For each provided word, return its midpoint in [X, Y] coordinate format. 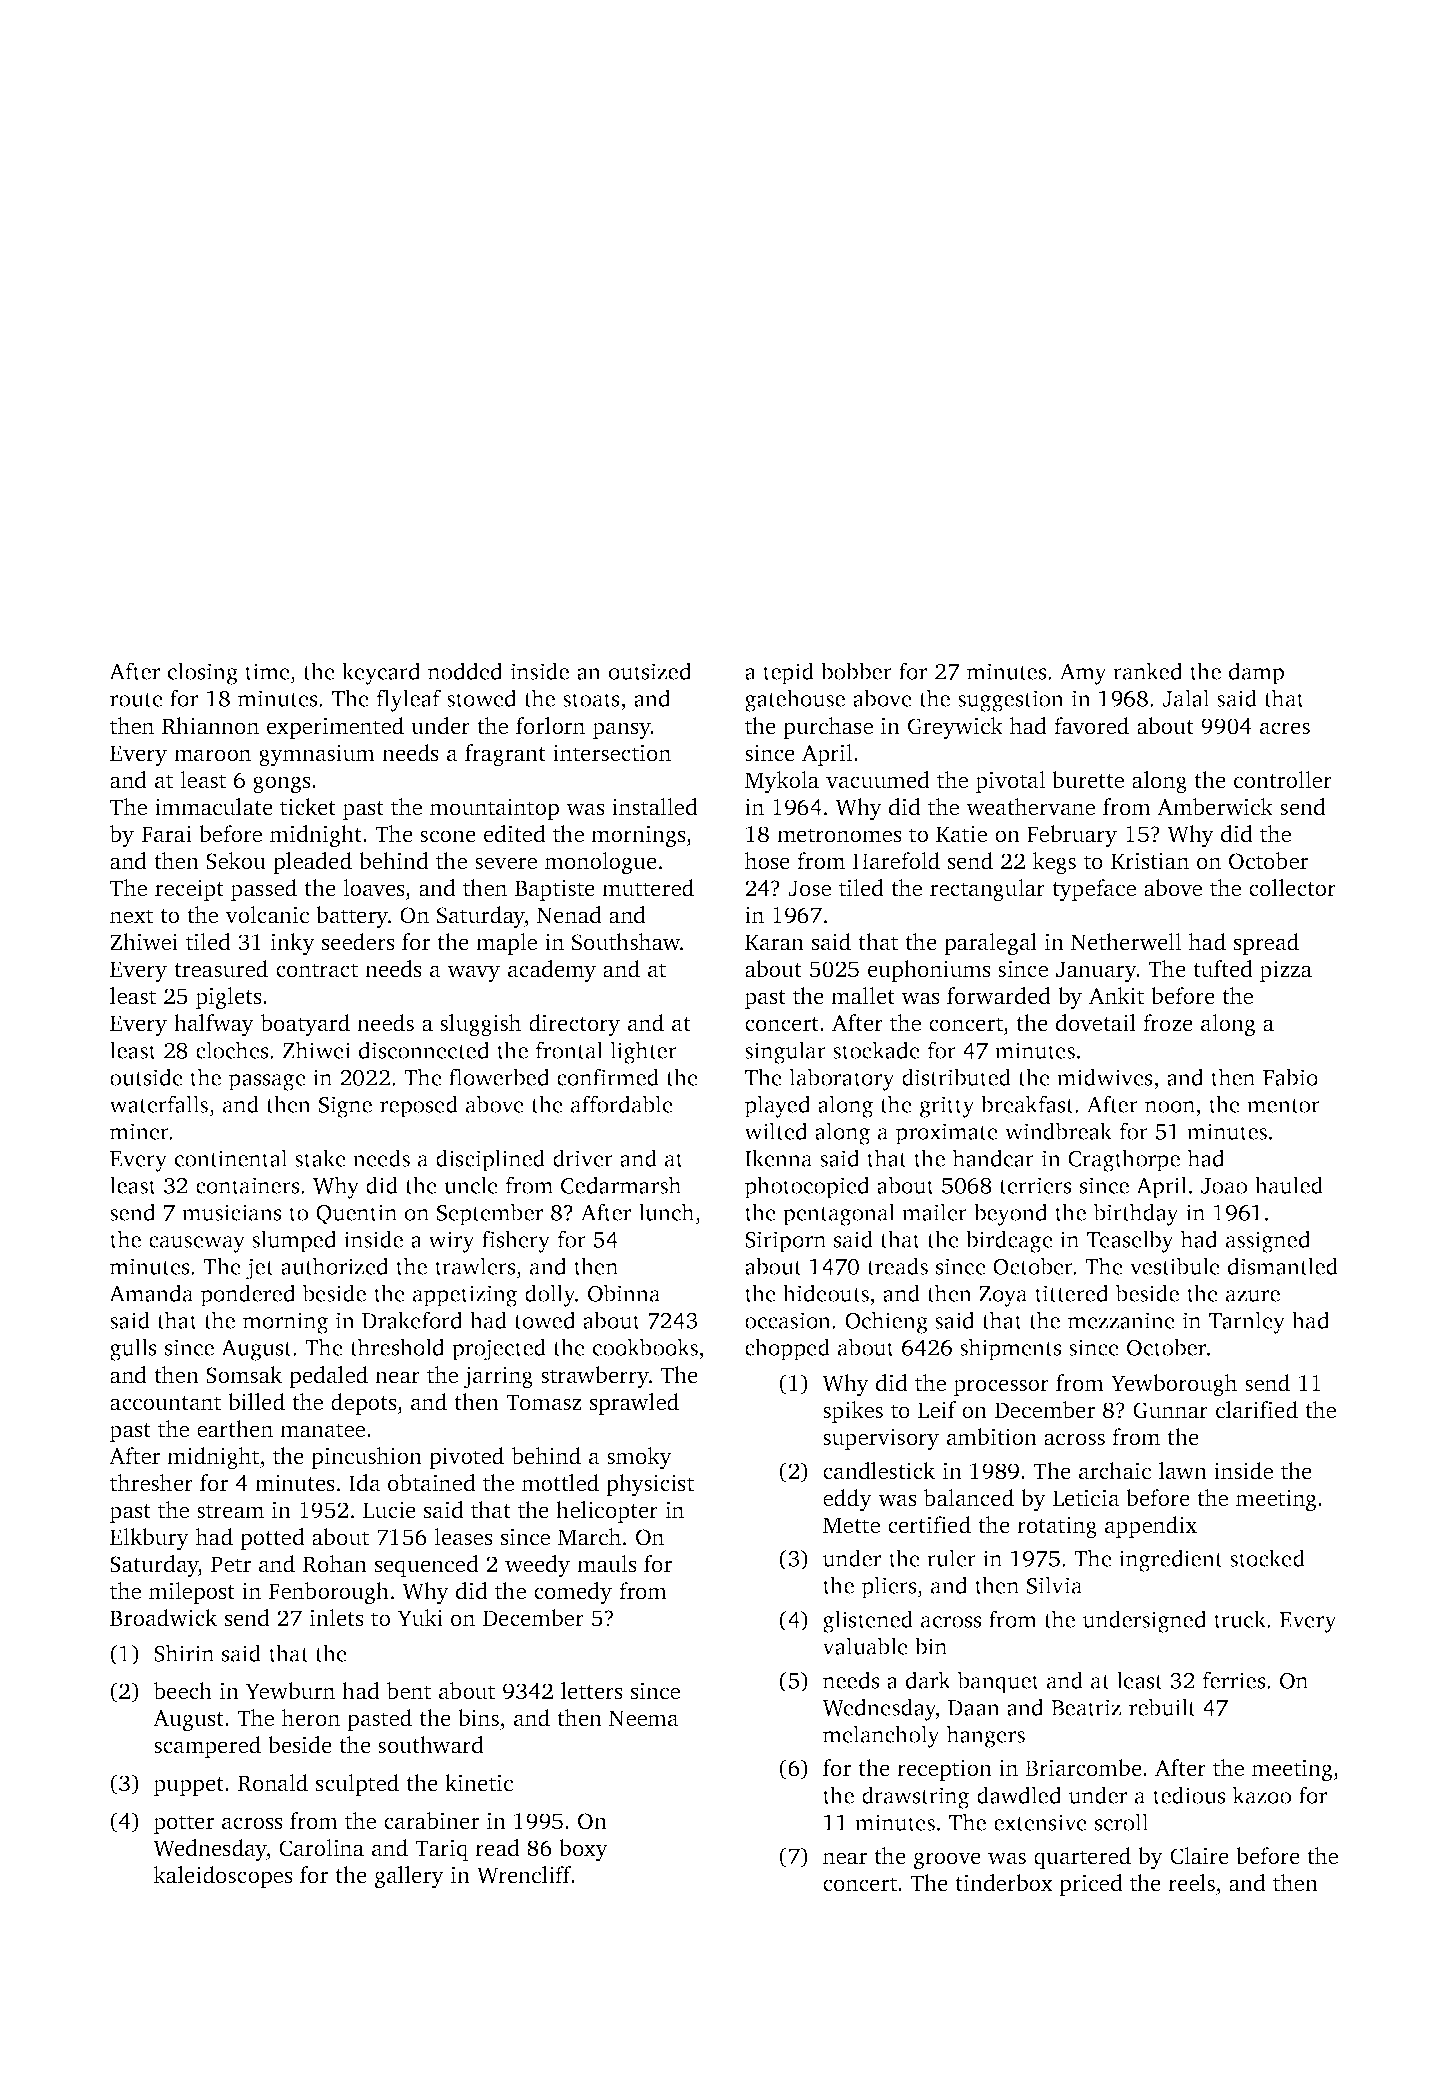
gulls [133, 1349]
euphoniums [929, 971]
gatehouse [795, 700]
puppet [189, 1786]
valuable [865, 1646]
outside [146, 1077]
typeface [1094, 890]
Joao [1224, 1186]
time [267, 671]
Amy [1083, 674]
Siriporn [785, 1242]
